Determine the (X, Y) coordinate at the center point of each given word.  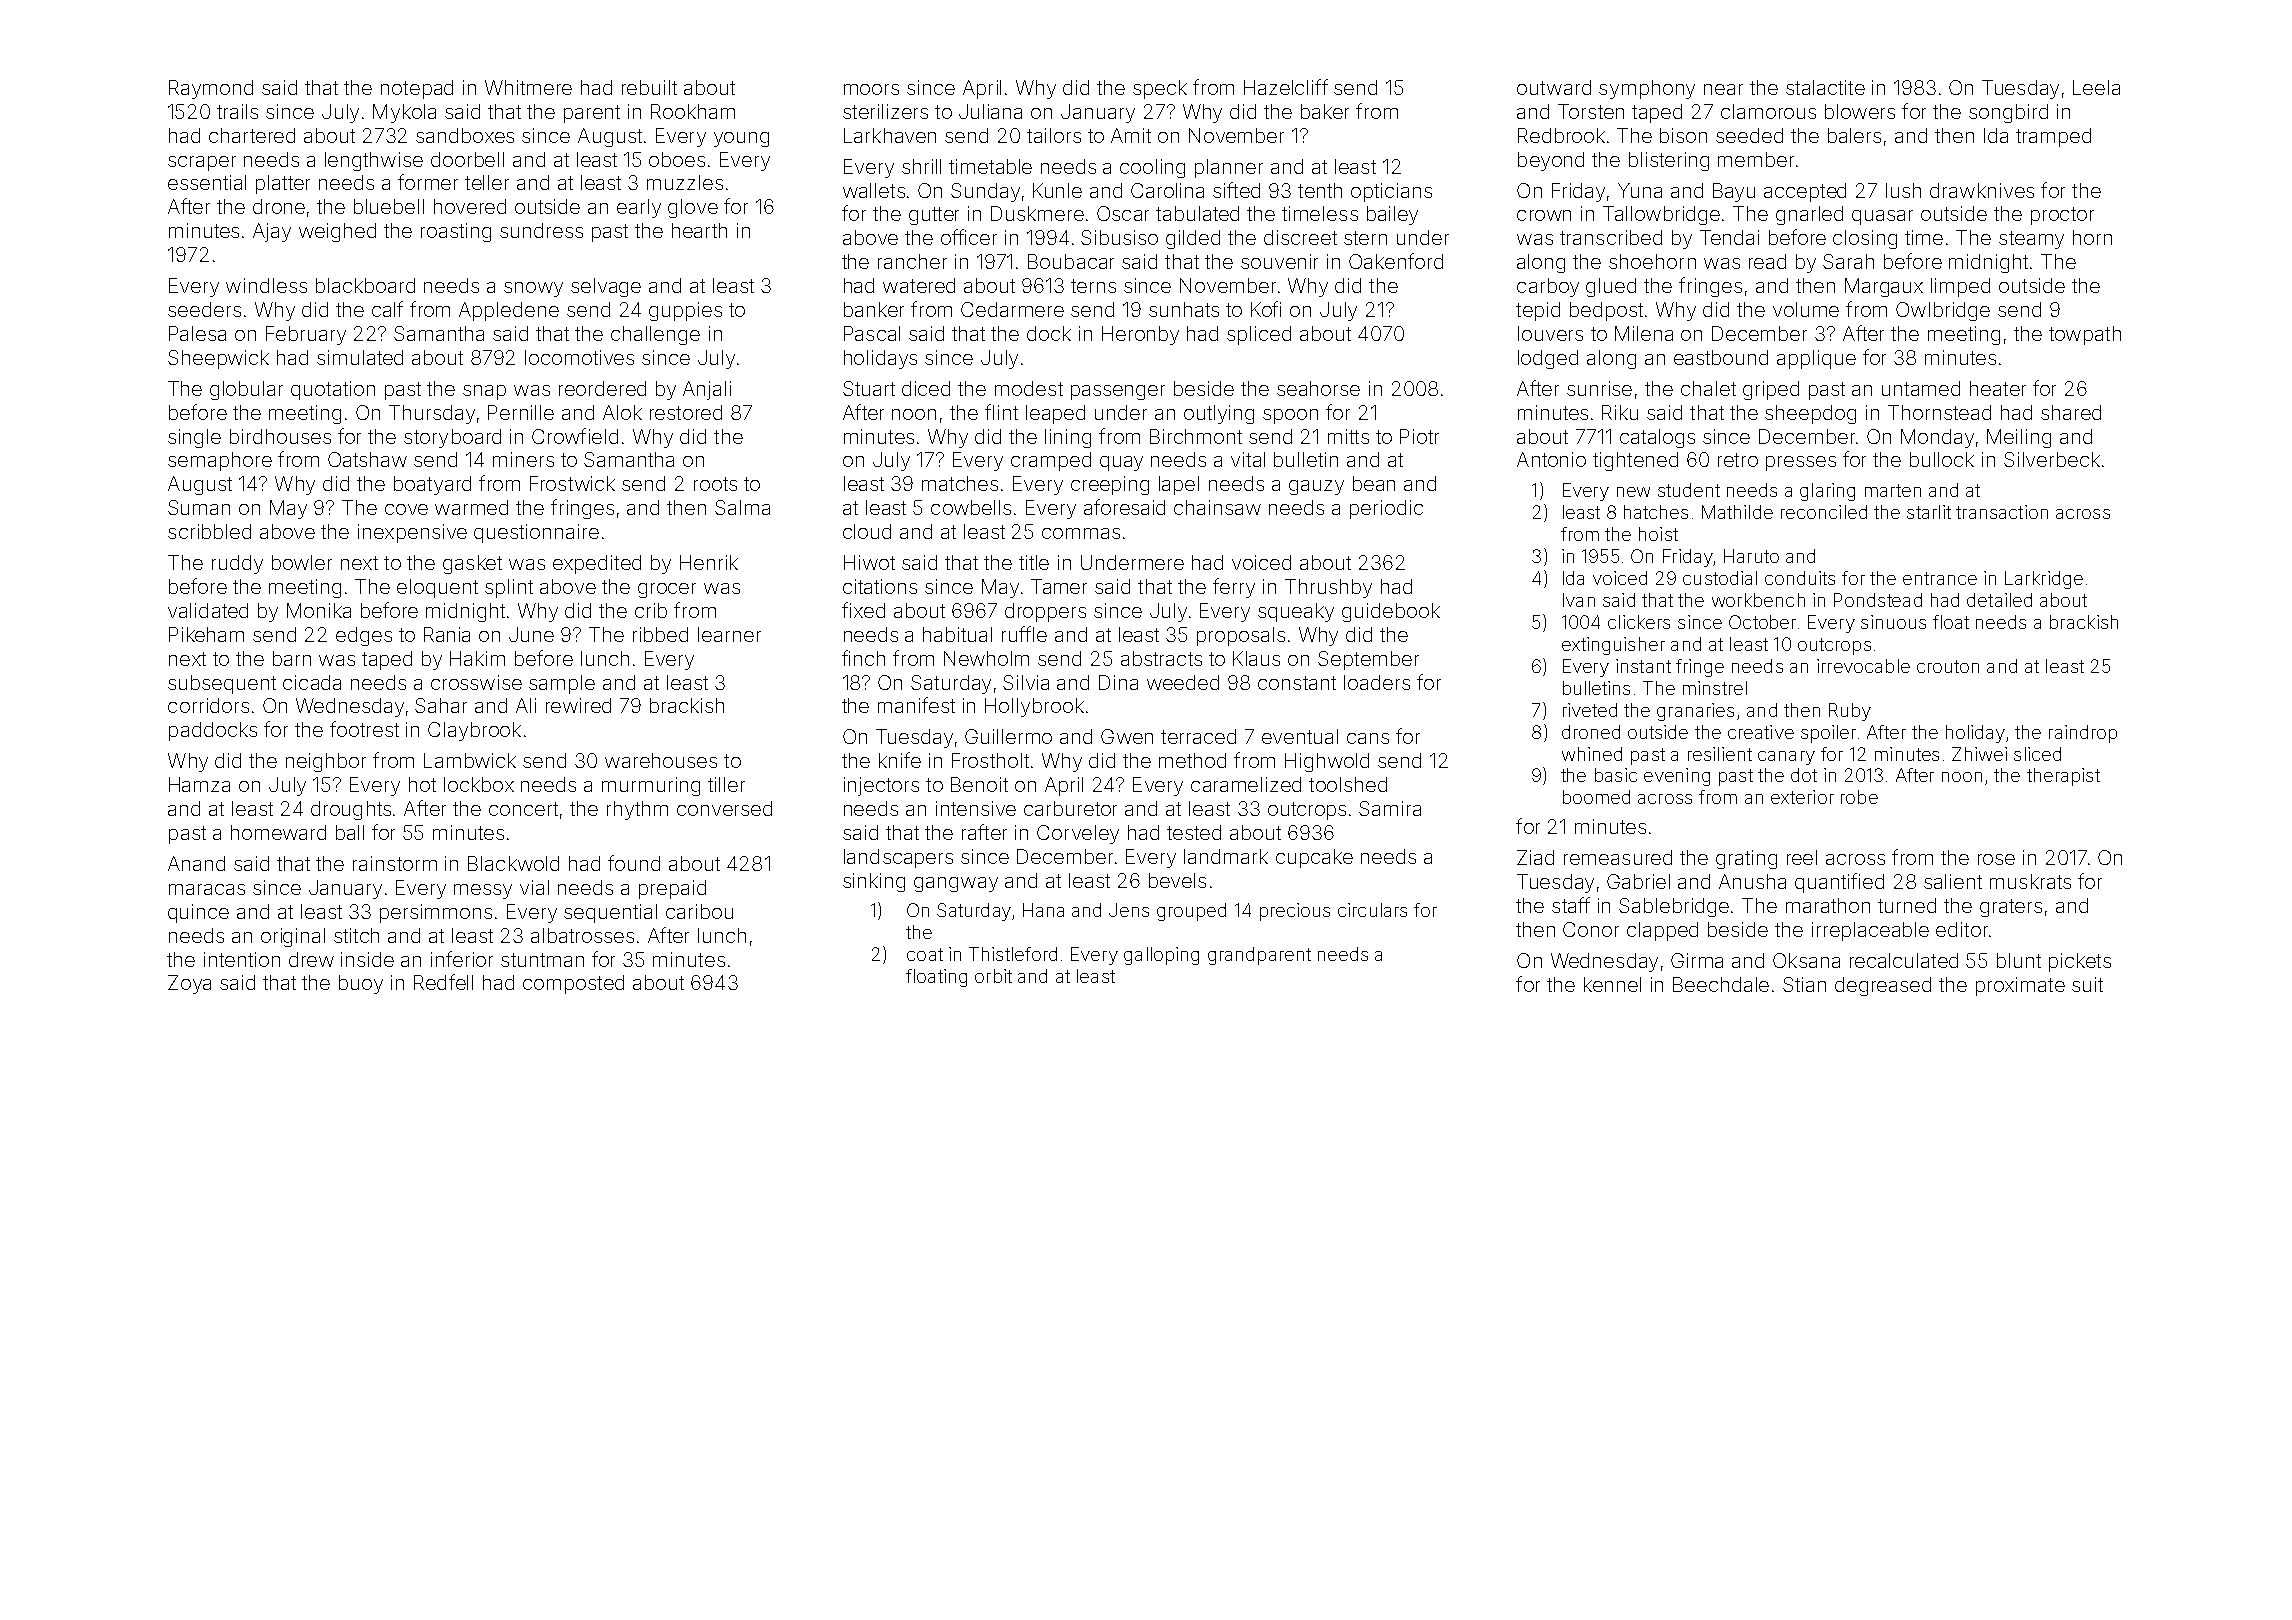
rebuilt (649, 87)
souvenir (1279, 261)
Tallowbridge (1661, 215)
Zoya (189, 984)
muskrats (2030, 881)
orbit (993, 976)
